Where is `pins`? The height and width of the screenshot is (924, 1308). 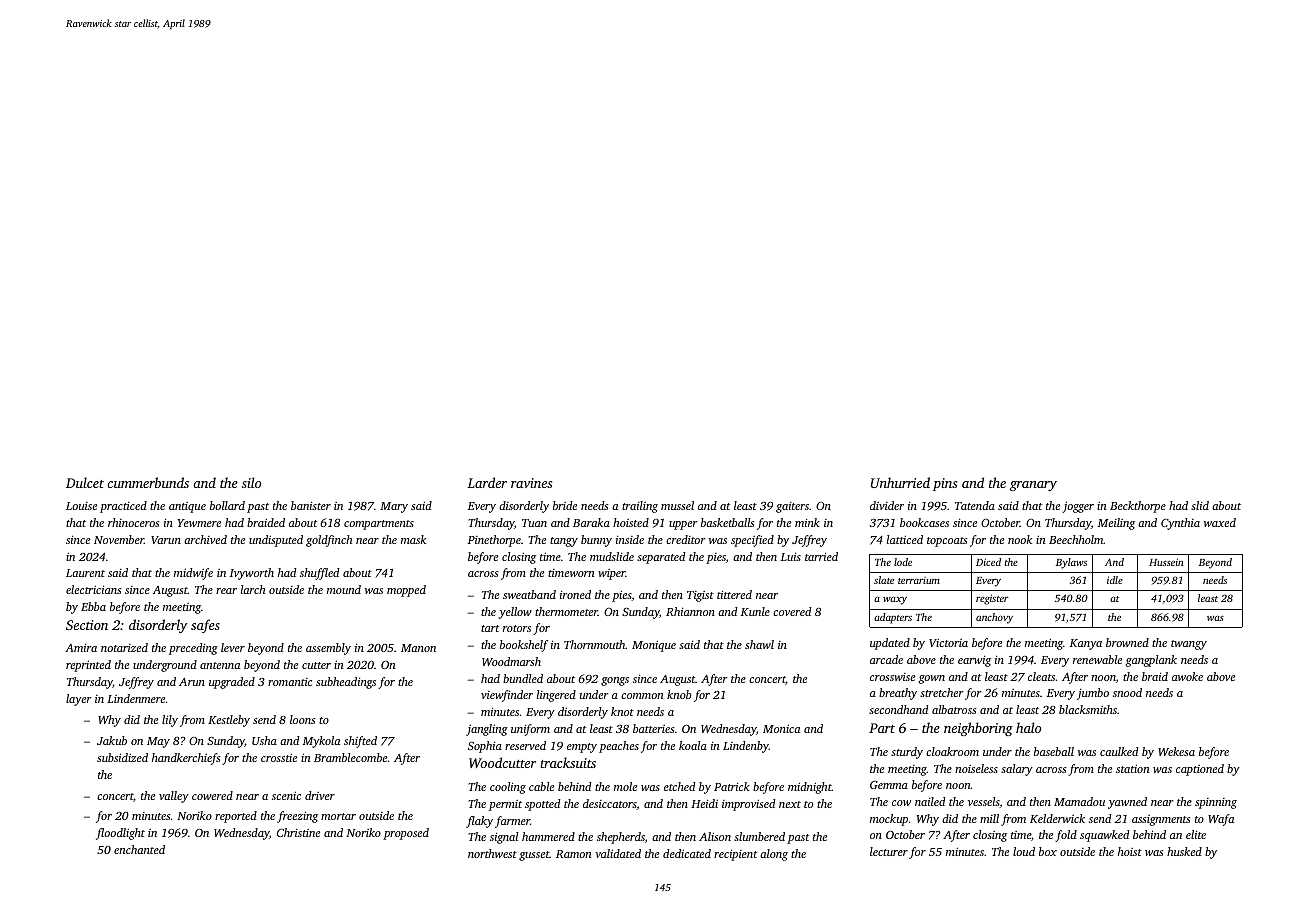
pins is located at coordinates (945, 484).
